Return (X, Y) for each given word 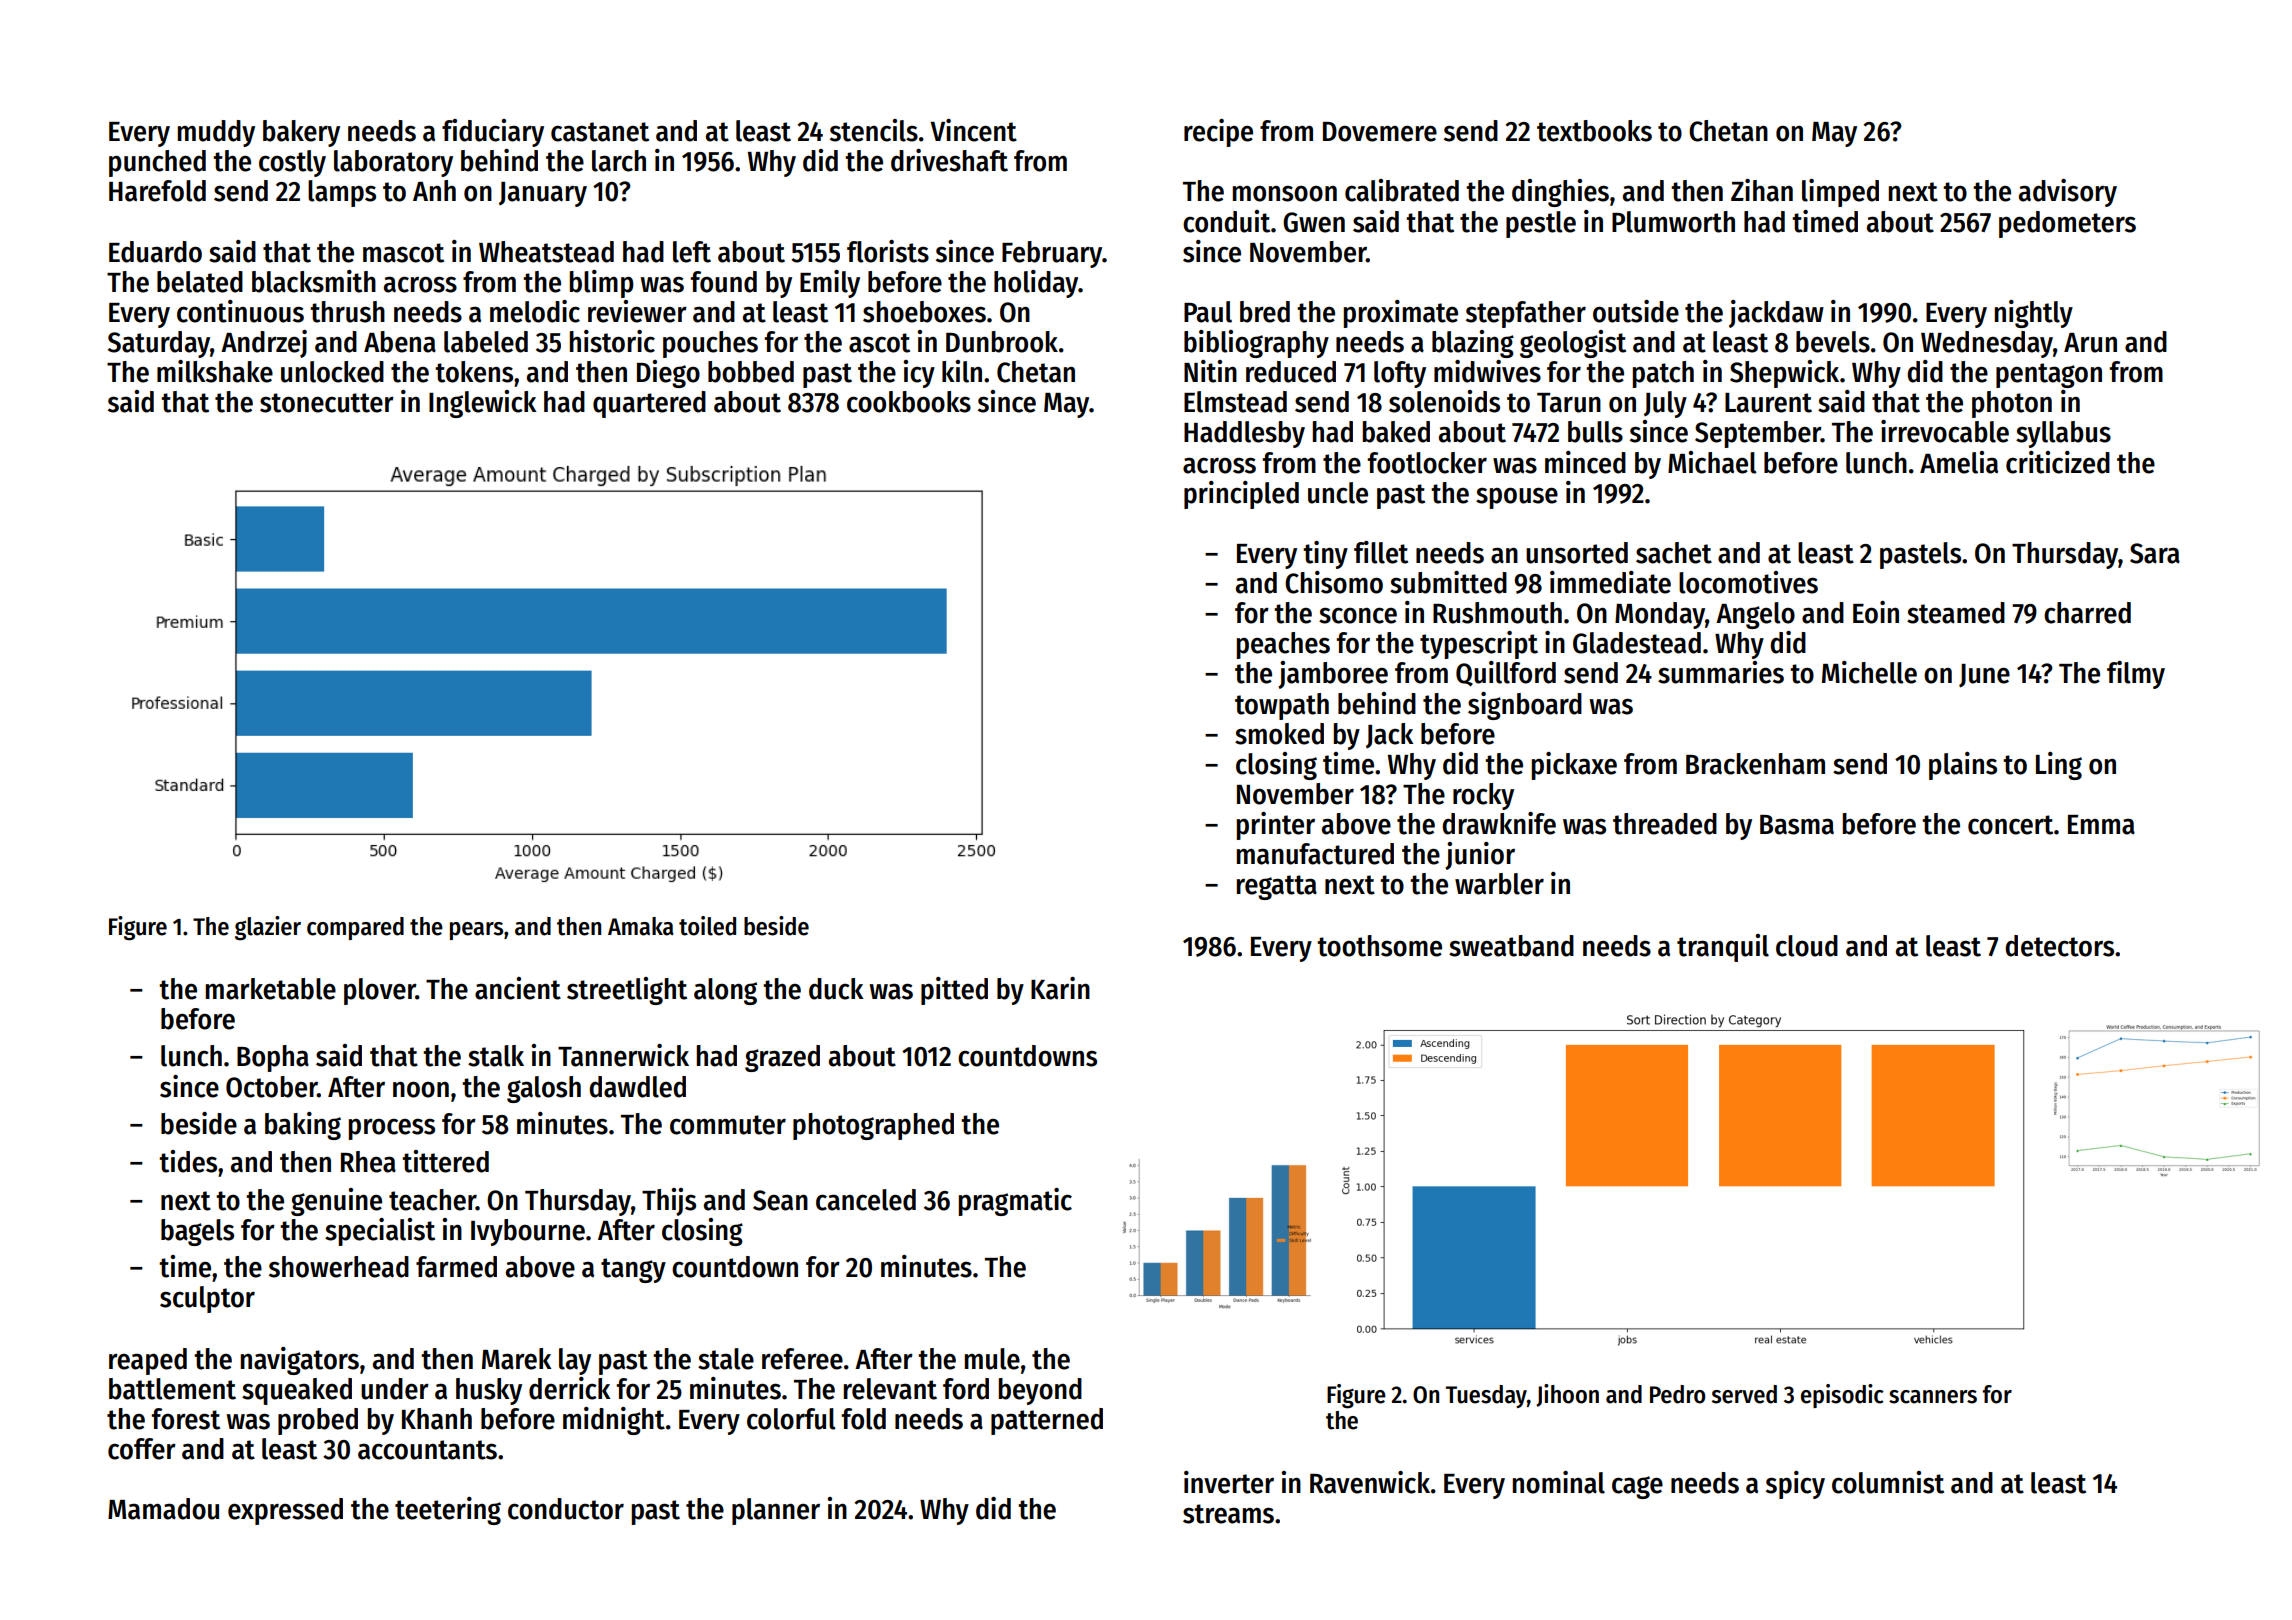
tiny (1325, 555)
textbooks (1594, 131)
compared (355, 928)
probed (318, 1421)
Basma (1797, 825)
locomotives (1748, 582)
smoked (1279, 734)
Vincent (973, 130)
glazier (268, 928)
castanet (600, 132)
